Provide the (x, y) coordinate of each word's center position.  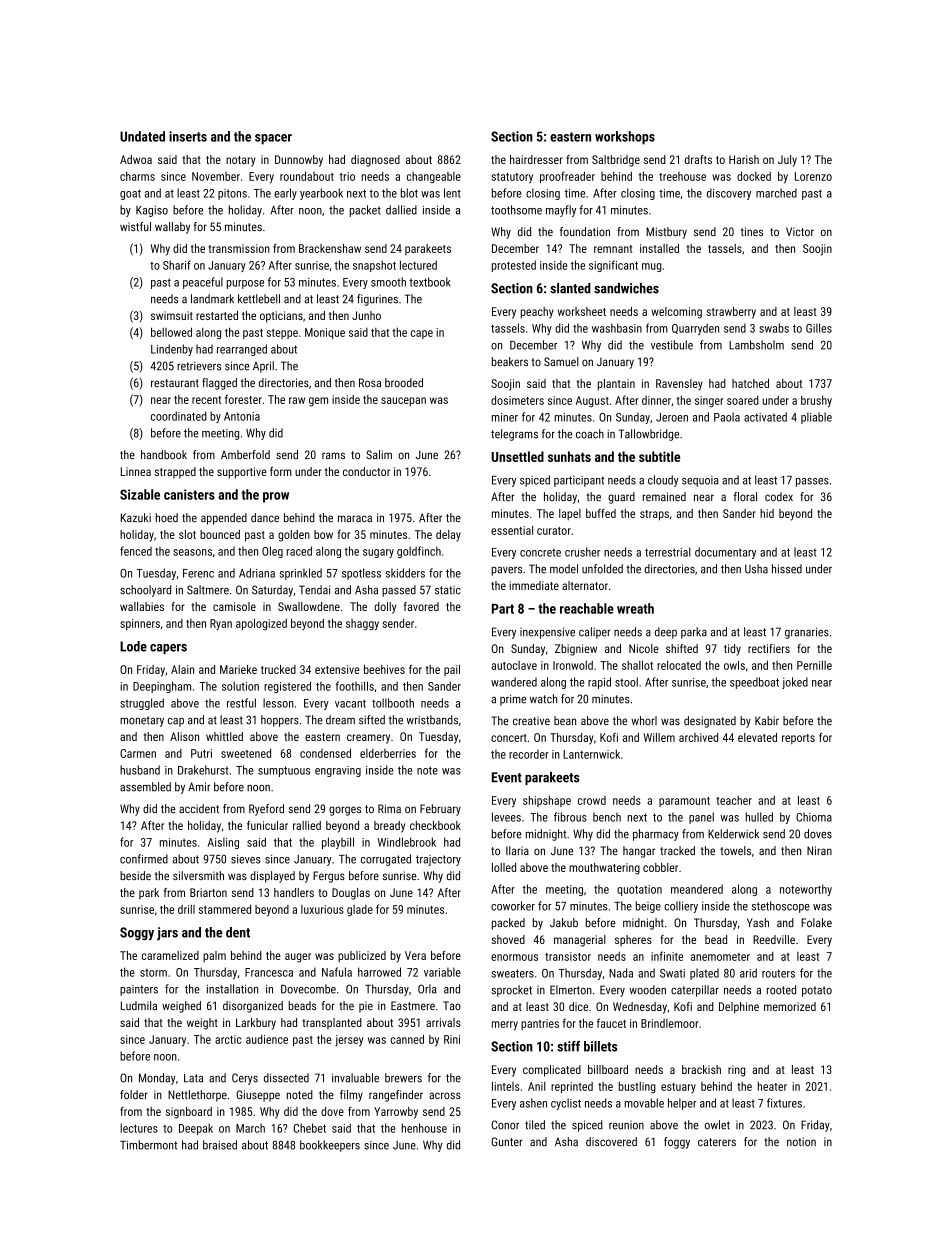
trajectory (438, 860)
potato (817, 991)
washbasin (617, 328)
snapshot (374, 266)
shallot (637, 665)
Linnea (136, 471)
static (448, 590)
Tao (452, 1005)
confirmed (144, 859)
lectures (139, 1128)
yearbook (321, 194)
